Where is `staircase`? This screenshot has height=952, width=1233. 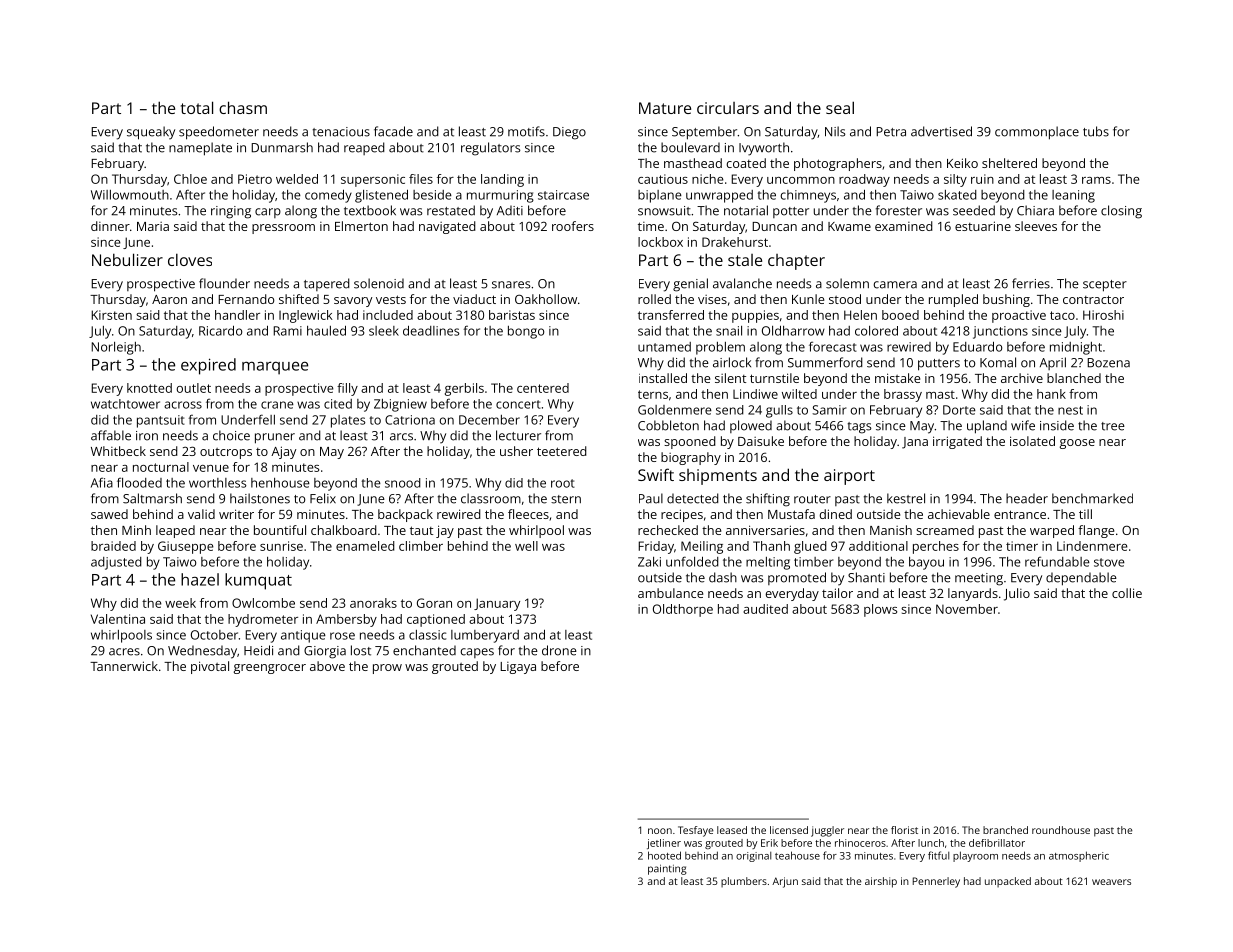 staircase is located at coordinates (563, 195).
